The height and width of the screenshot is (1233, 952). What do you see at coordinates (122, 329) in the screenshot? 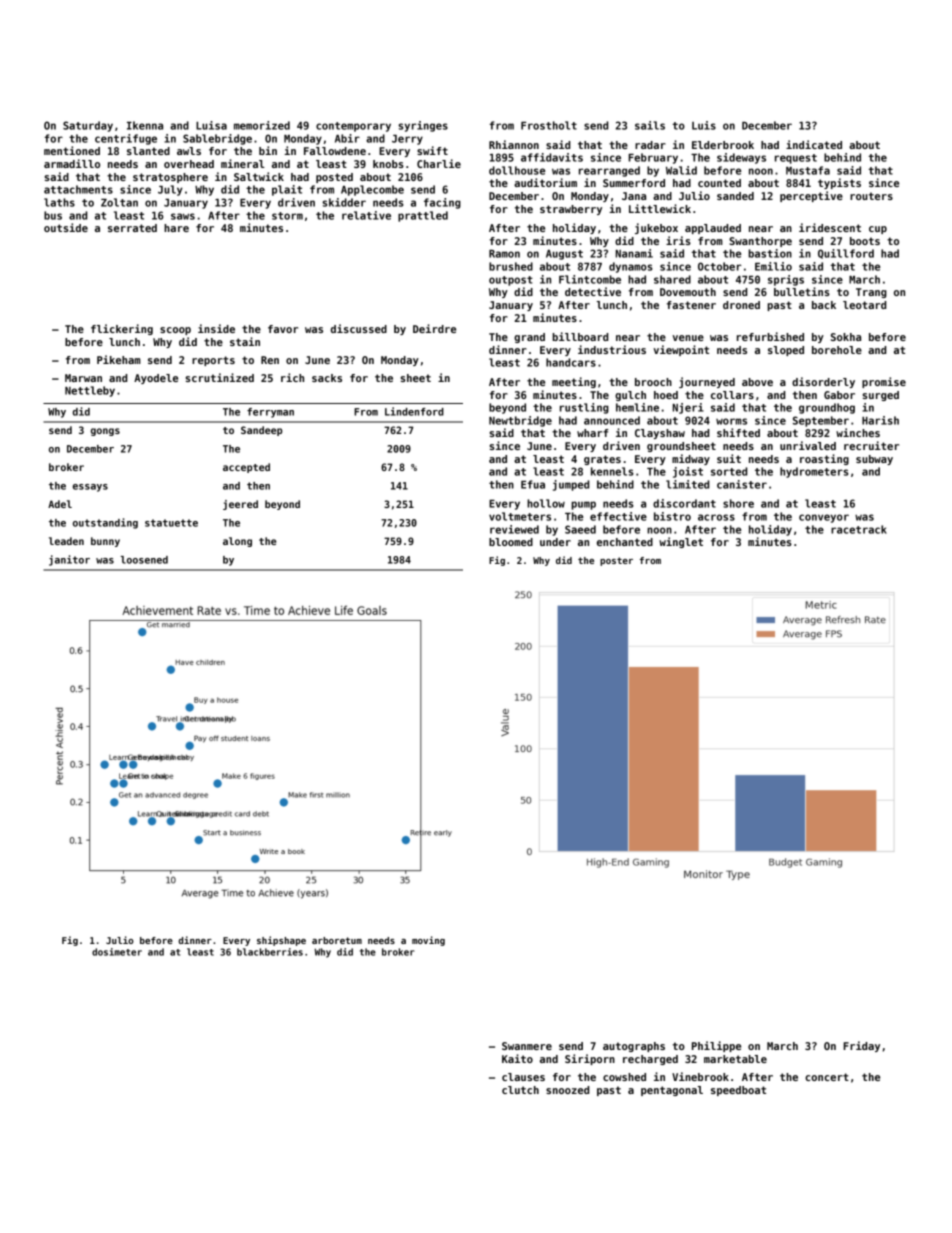
I see `flickering` at bounding box center [122, 329].
